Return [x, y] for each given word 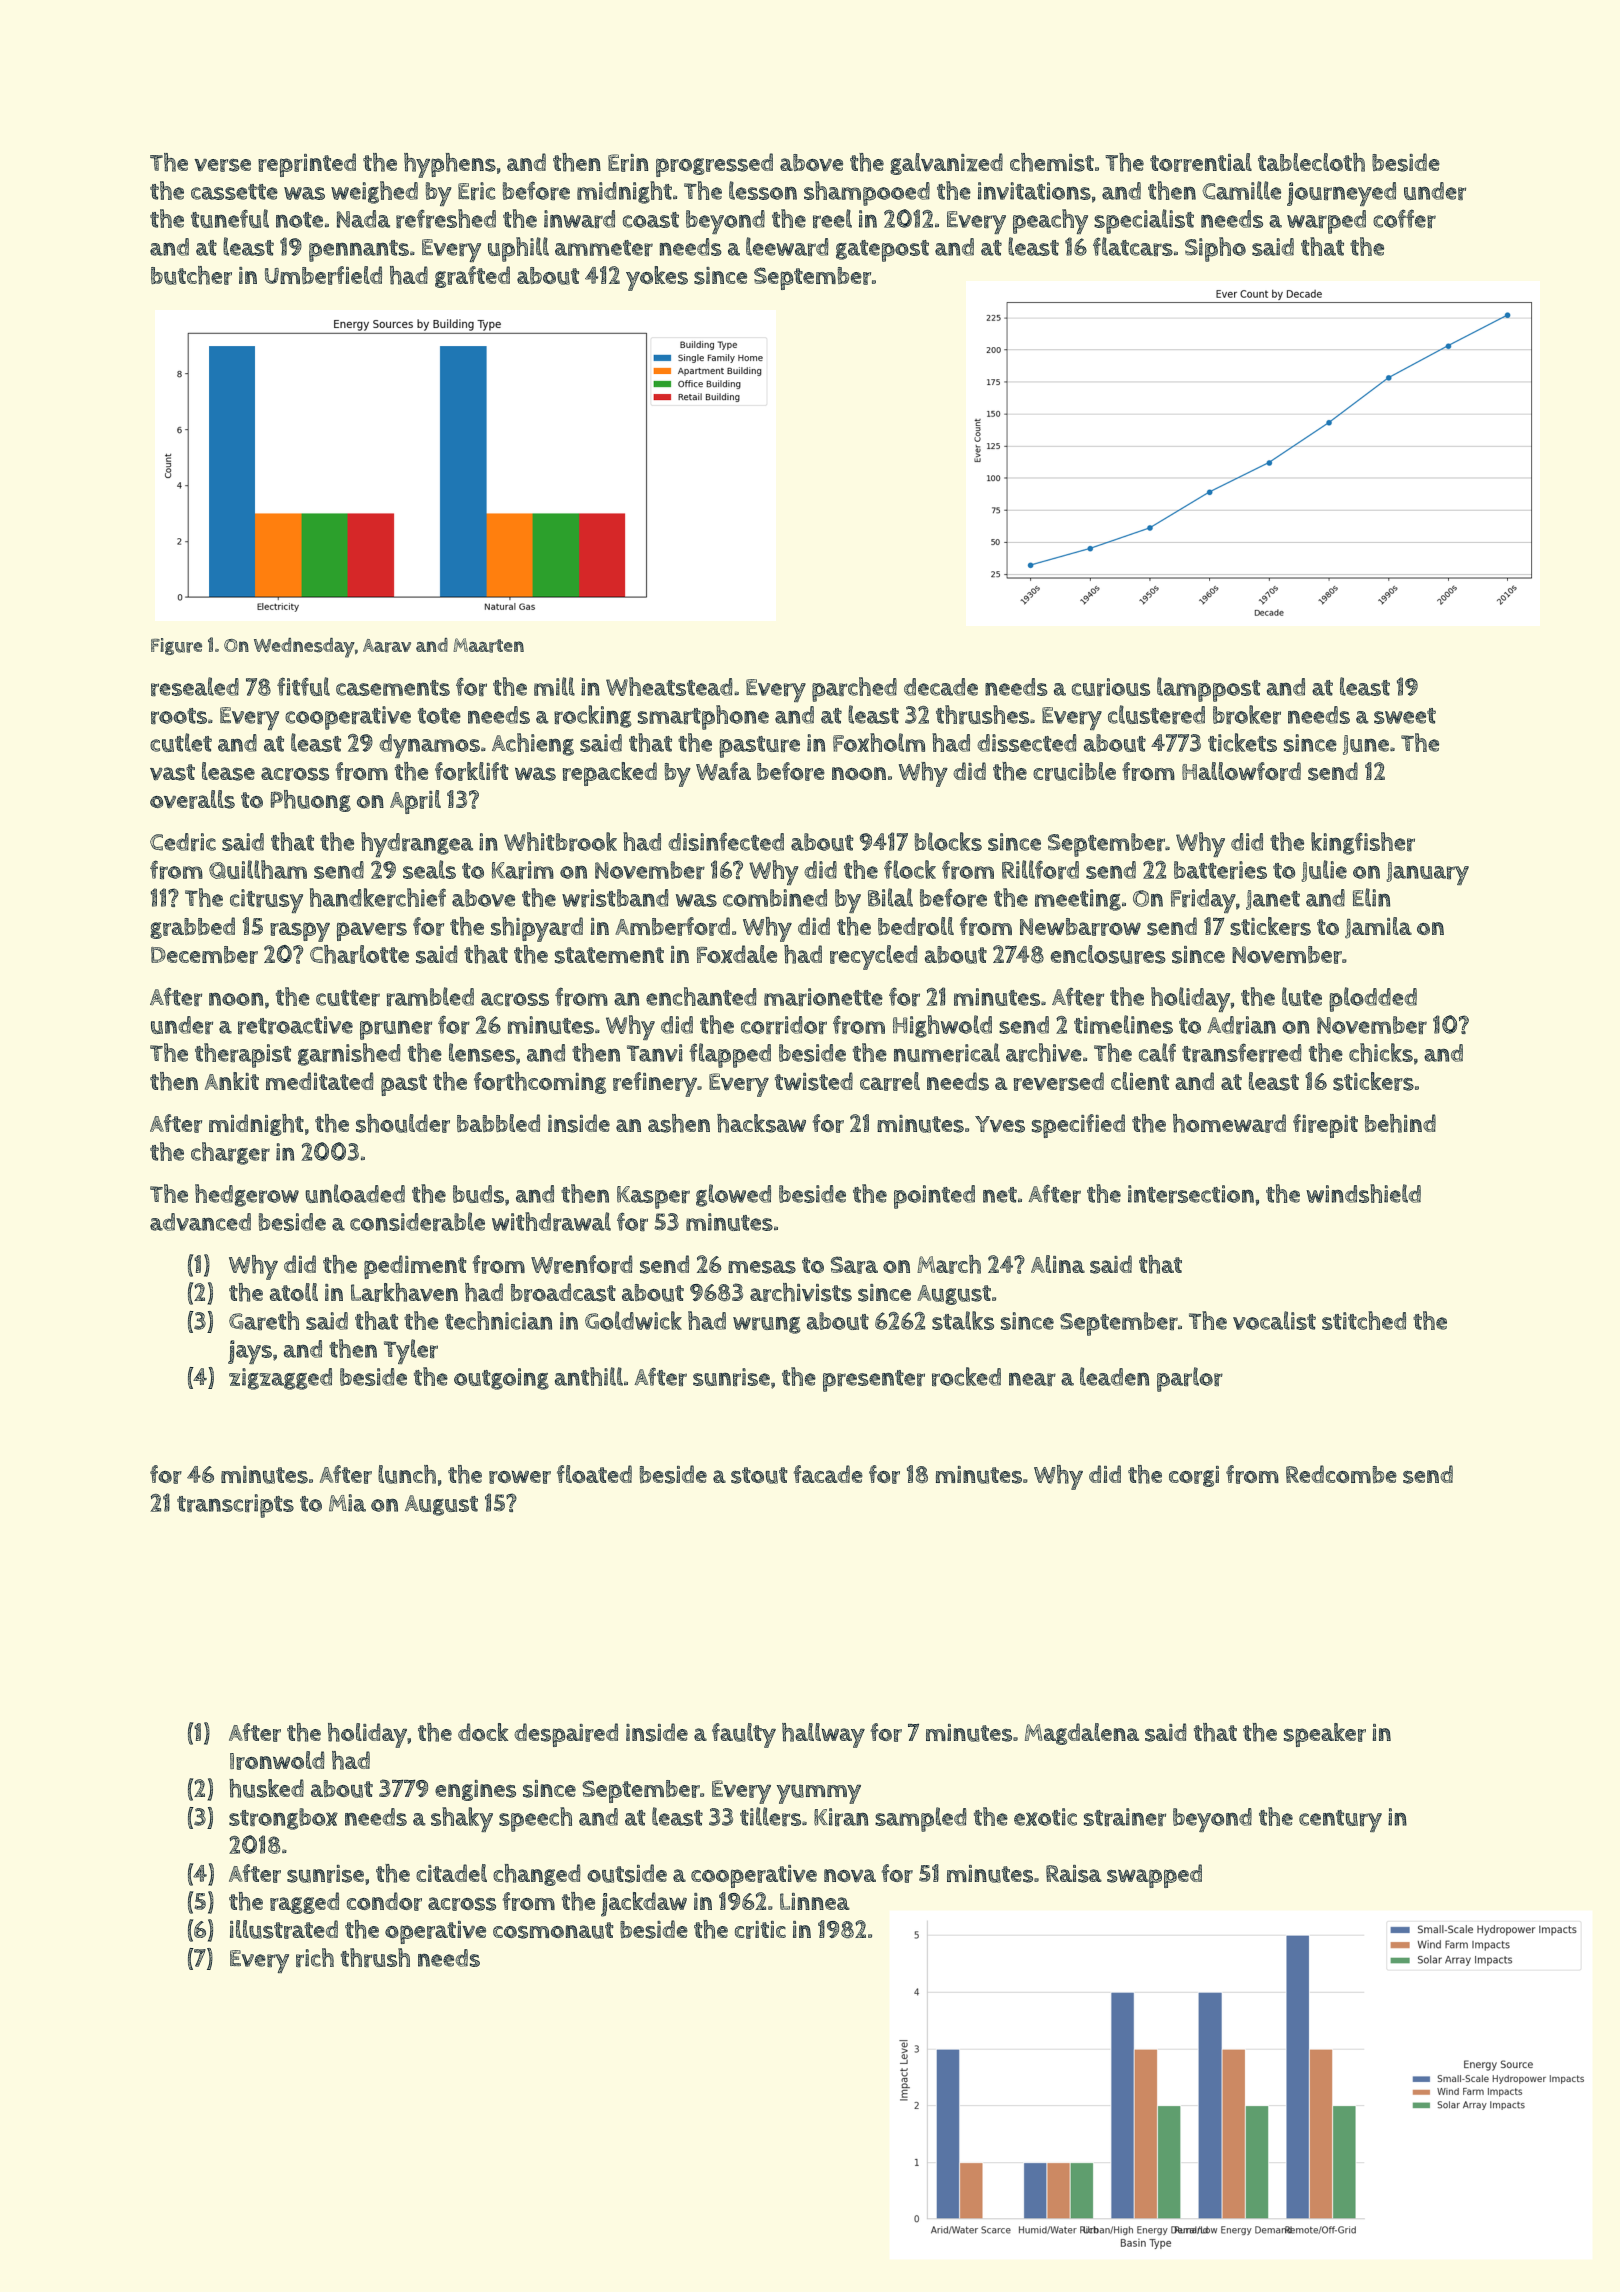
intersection [1191, 1194]
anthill [589, 1376]
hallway [823, 1735]
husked [266, 1788]
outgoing [501, 1379]
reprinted [307, 165]
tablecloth [1311, 162]
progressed [714, 165]
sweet [1405, 716]
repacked [610, 774]
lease [228, 771]
